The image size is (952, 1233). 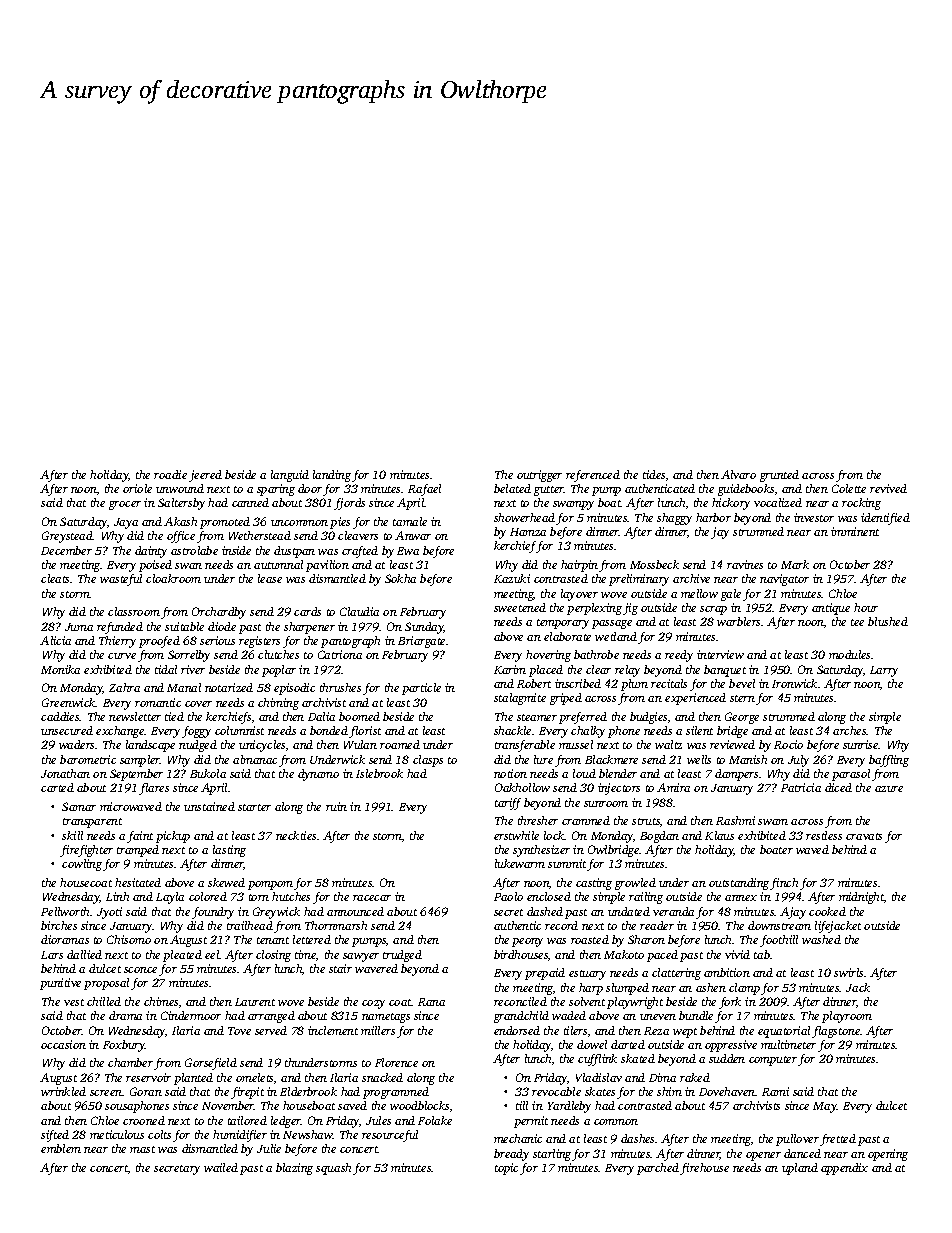 What do you see at coordinates (208, 896) in the screenshot?
I see `colored` at bounding box center [208, 896].
